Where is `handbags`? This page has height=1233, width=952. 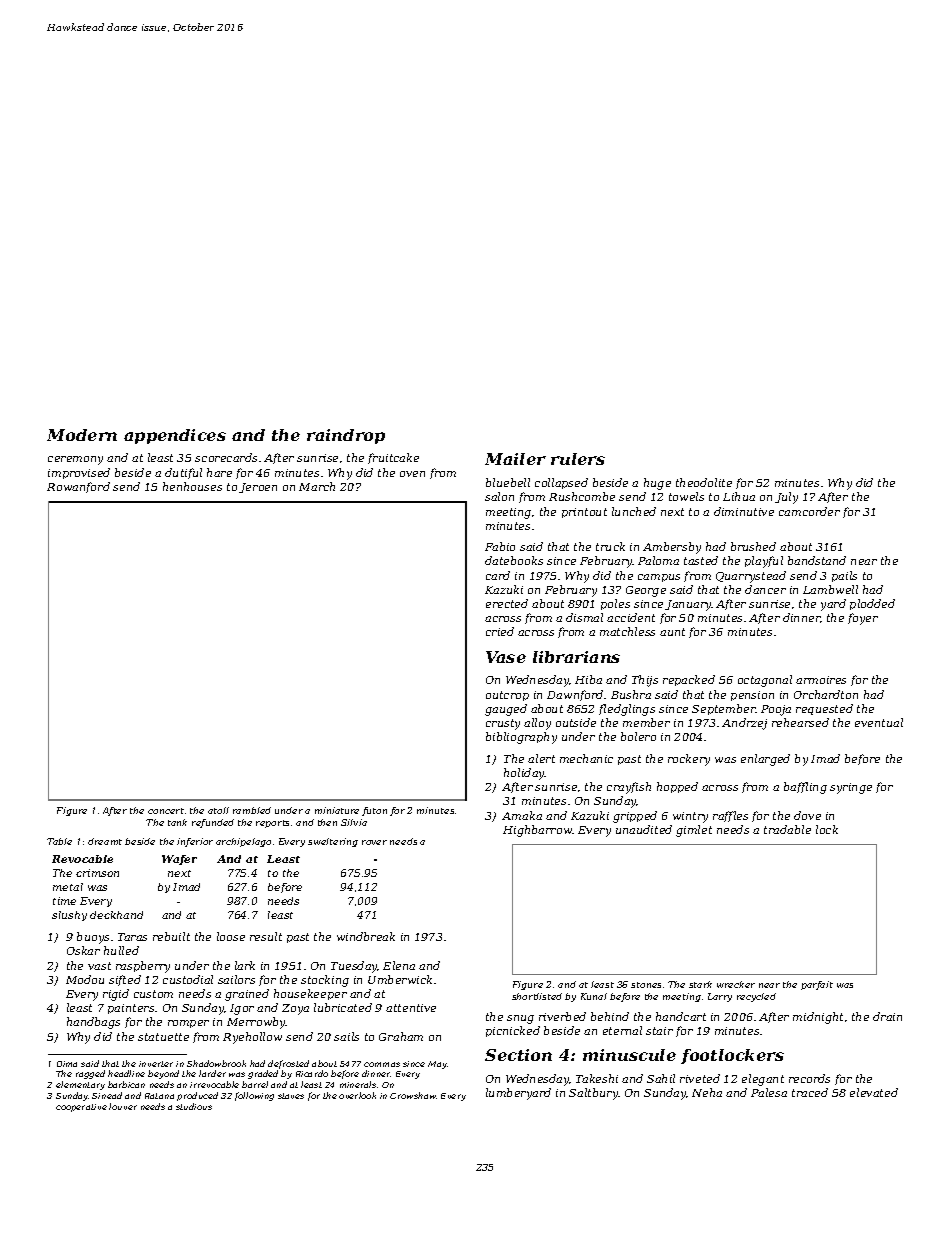
handbags is located at coordinates (93, 1023).
